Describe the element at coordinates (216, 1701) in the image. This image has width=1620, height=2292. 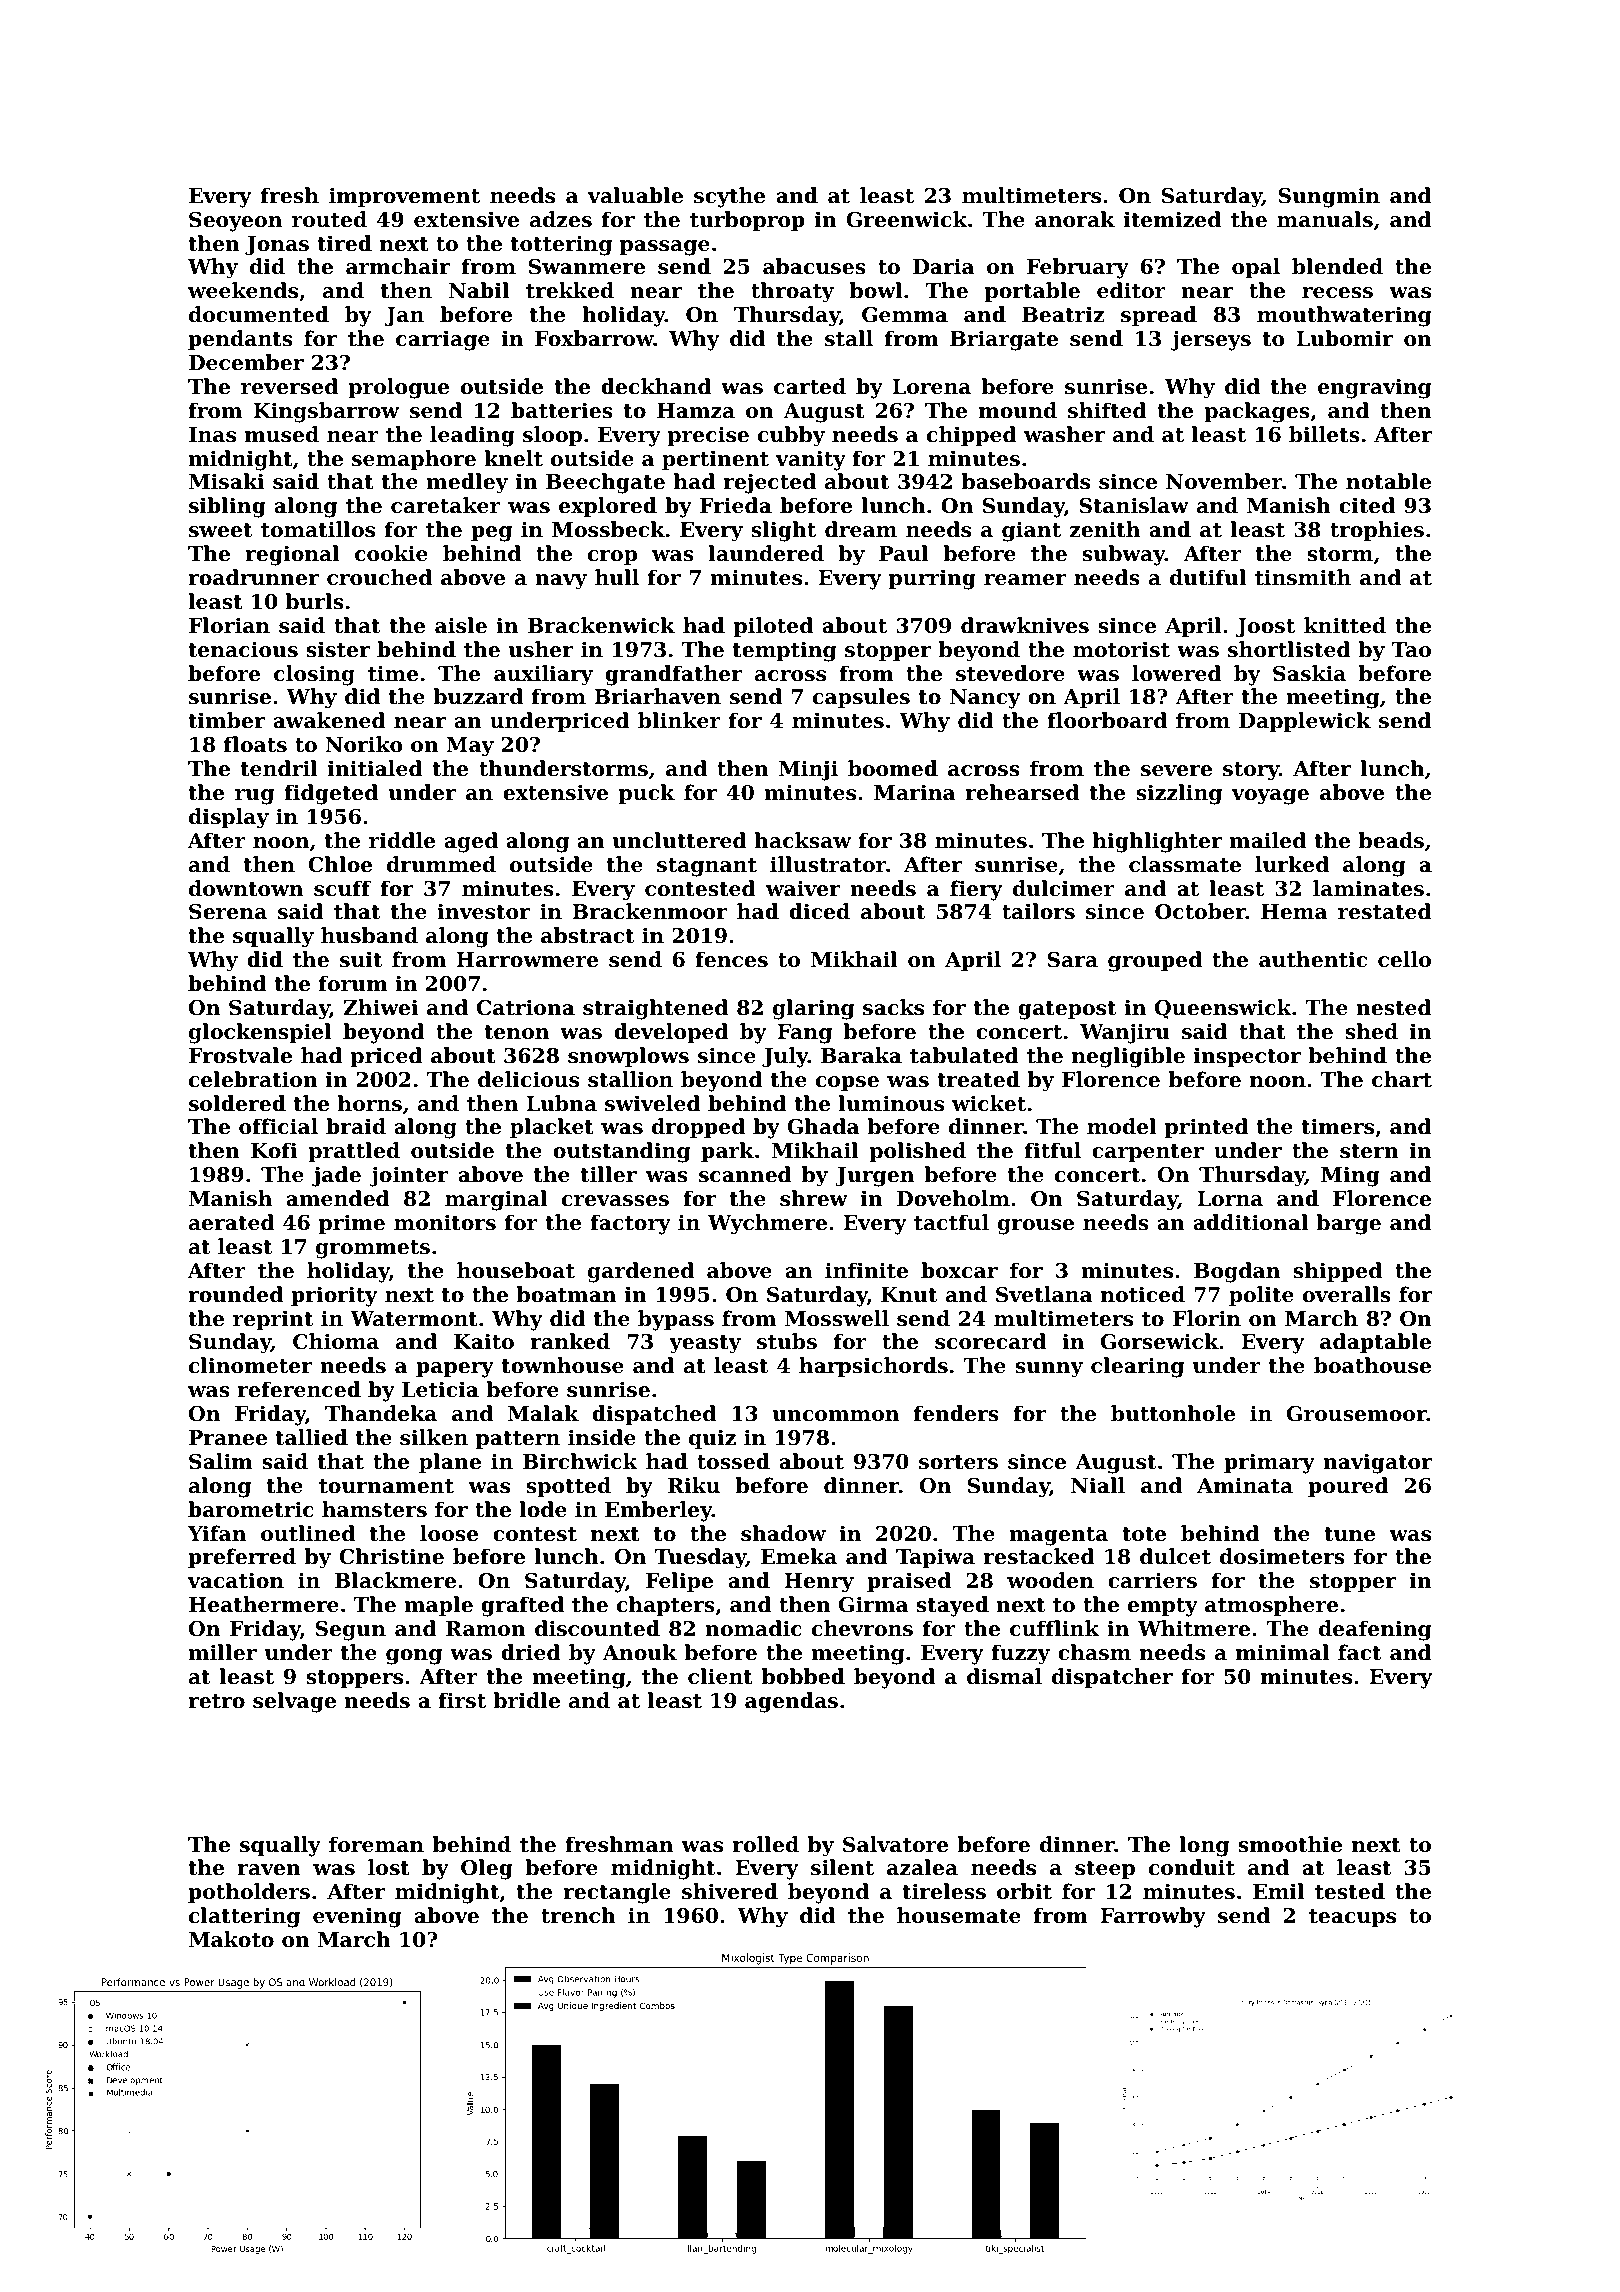
I see `retro` at that location.
